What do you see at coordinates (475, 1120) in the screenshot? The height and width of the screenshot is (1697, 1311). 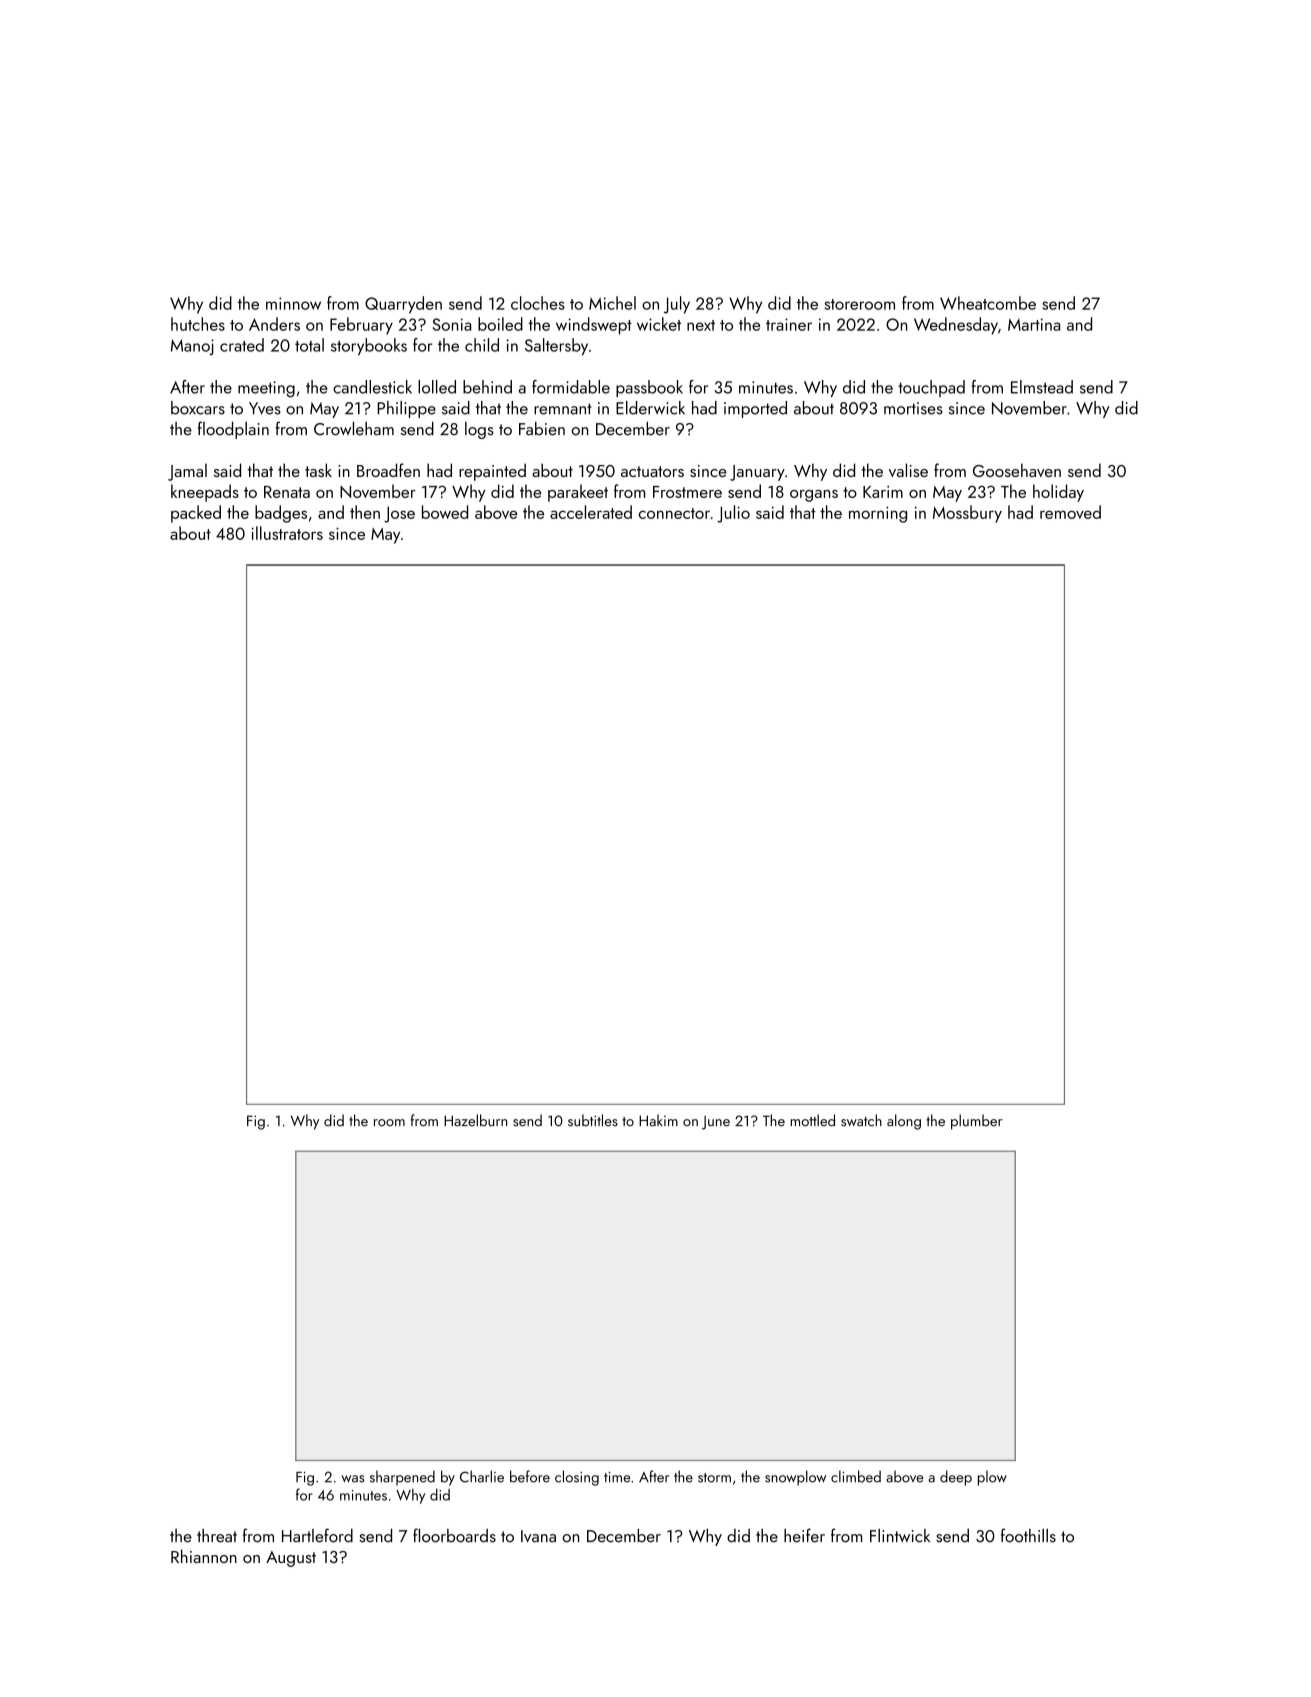 I see `Hazelburn` at bounding box center [475, 1120].
